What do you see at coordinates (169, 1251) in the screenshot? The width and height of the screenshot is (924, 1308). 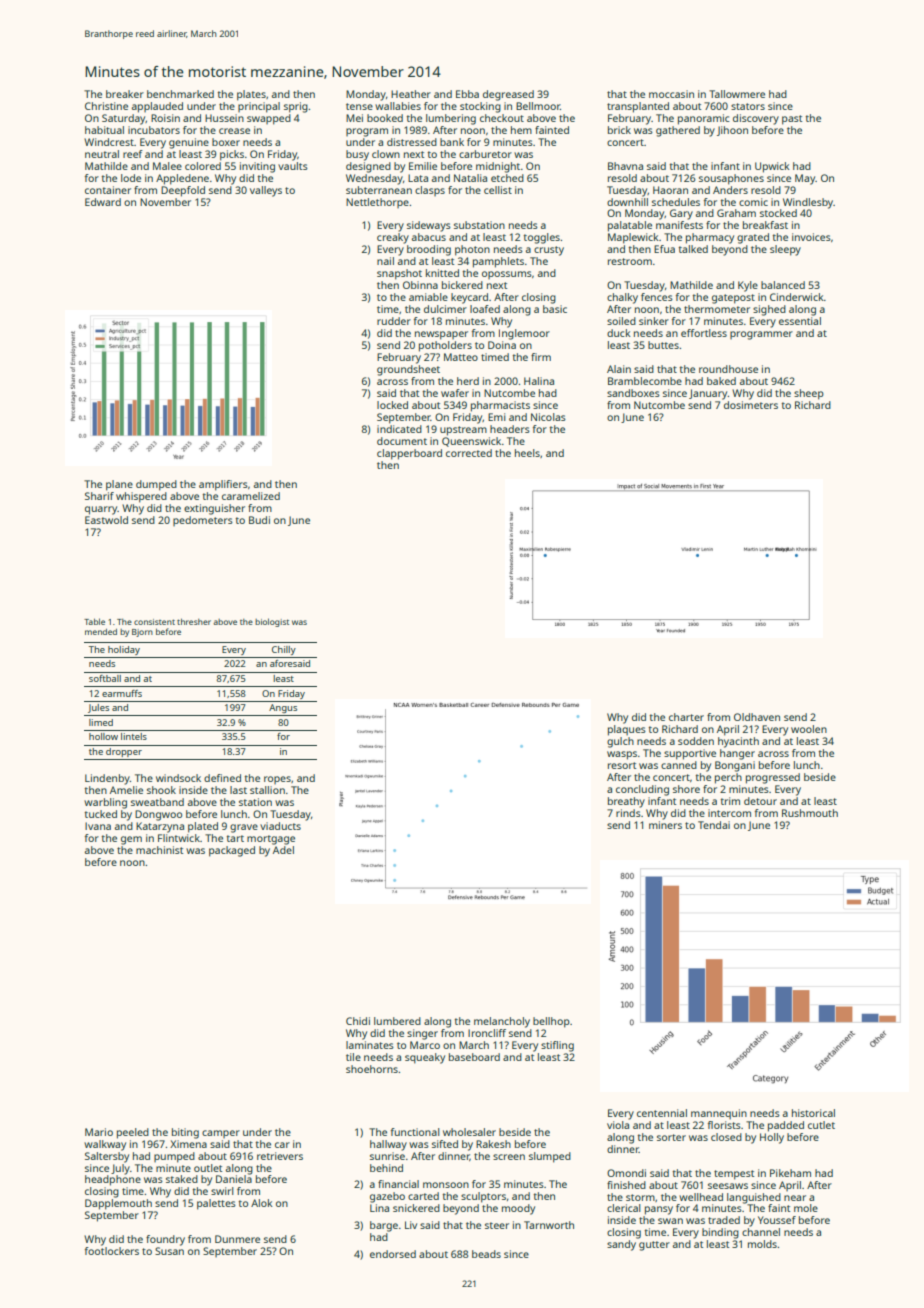 I see `Susan` at bounding box center [169, 1251].
